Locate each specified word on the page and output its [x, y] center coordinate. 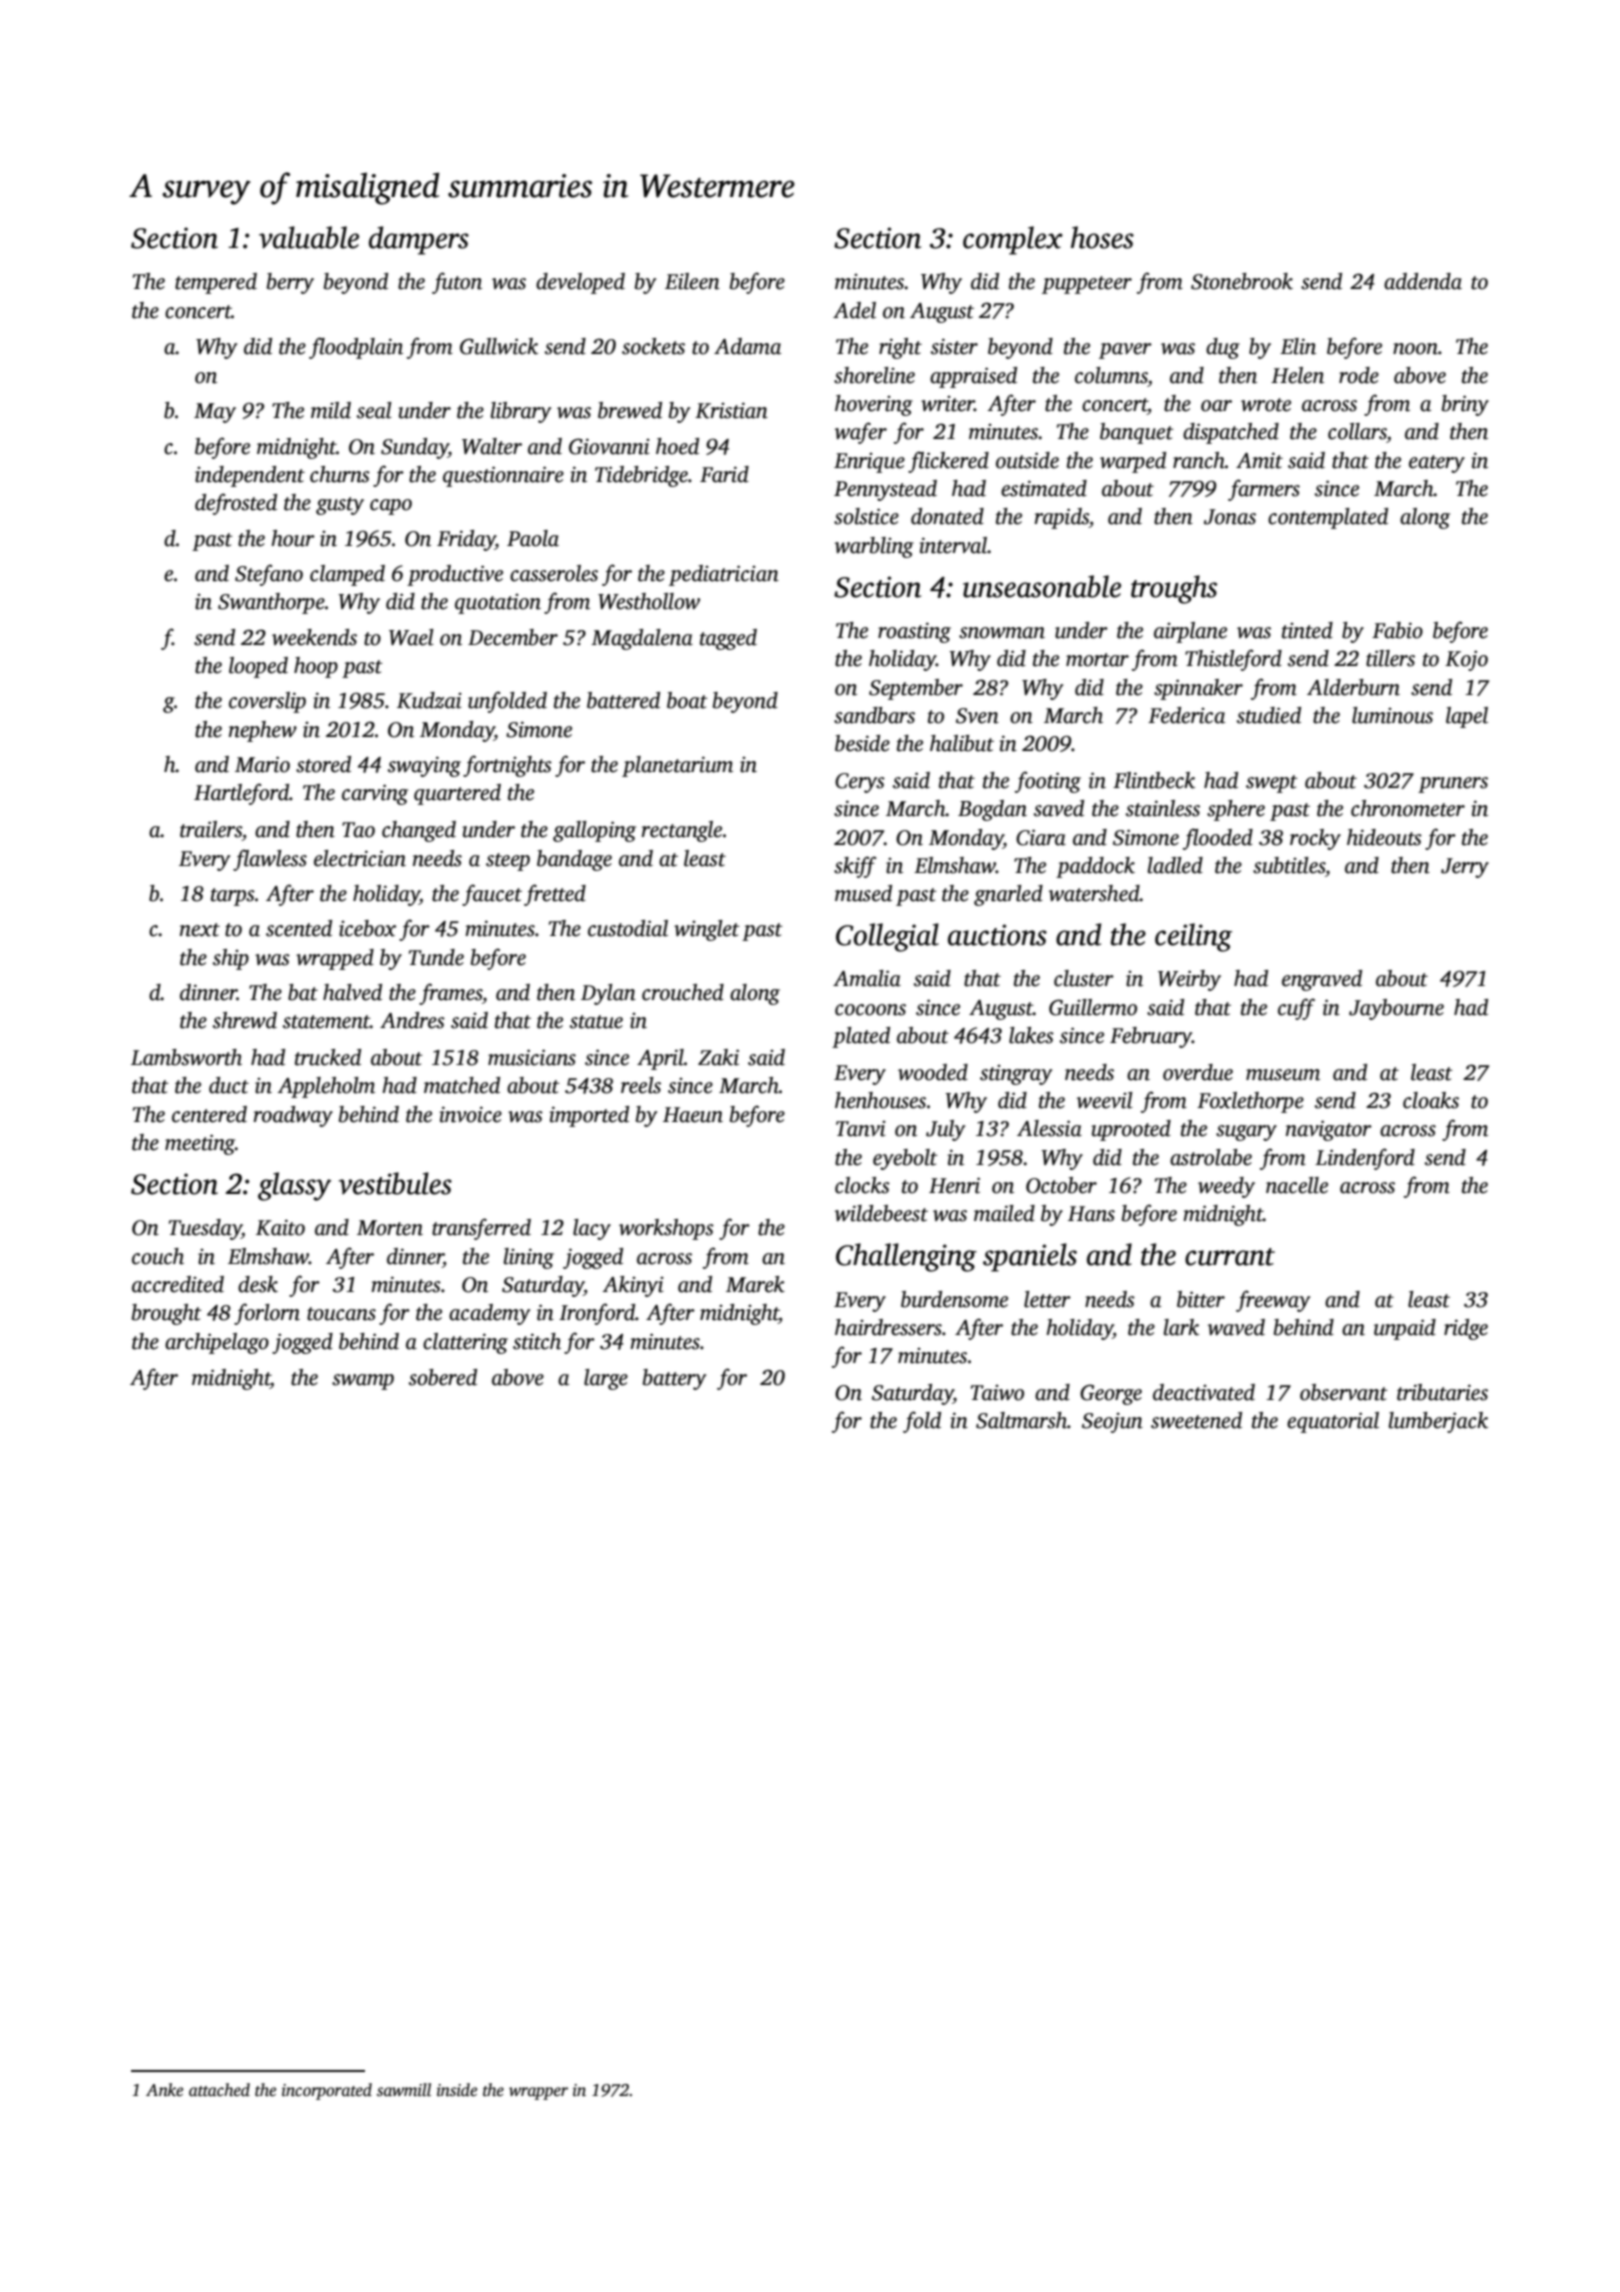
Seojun [1112, 1423]
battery [674, 1379]
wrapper [538, 2093]
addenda [1423, 281]
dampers [419, 240]
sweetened [1196, 1420]
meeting [200, 1144]
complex [1013, 240]
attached [219, 2090]
